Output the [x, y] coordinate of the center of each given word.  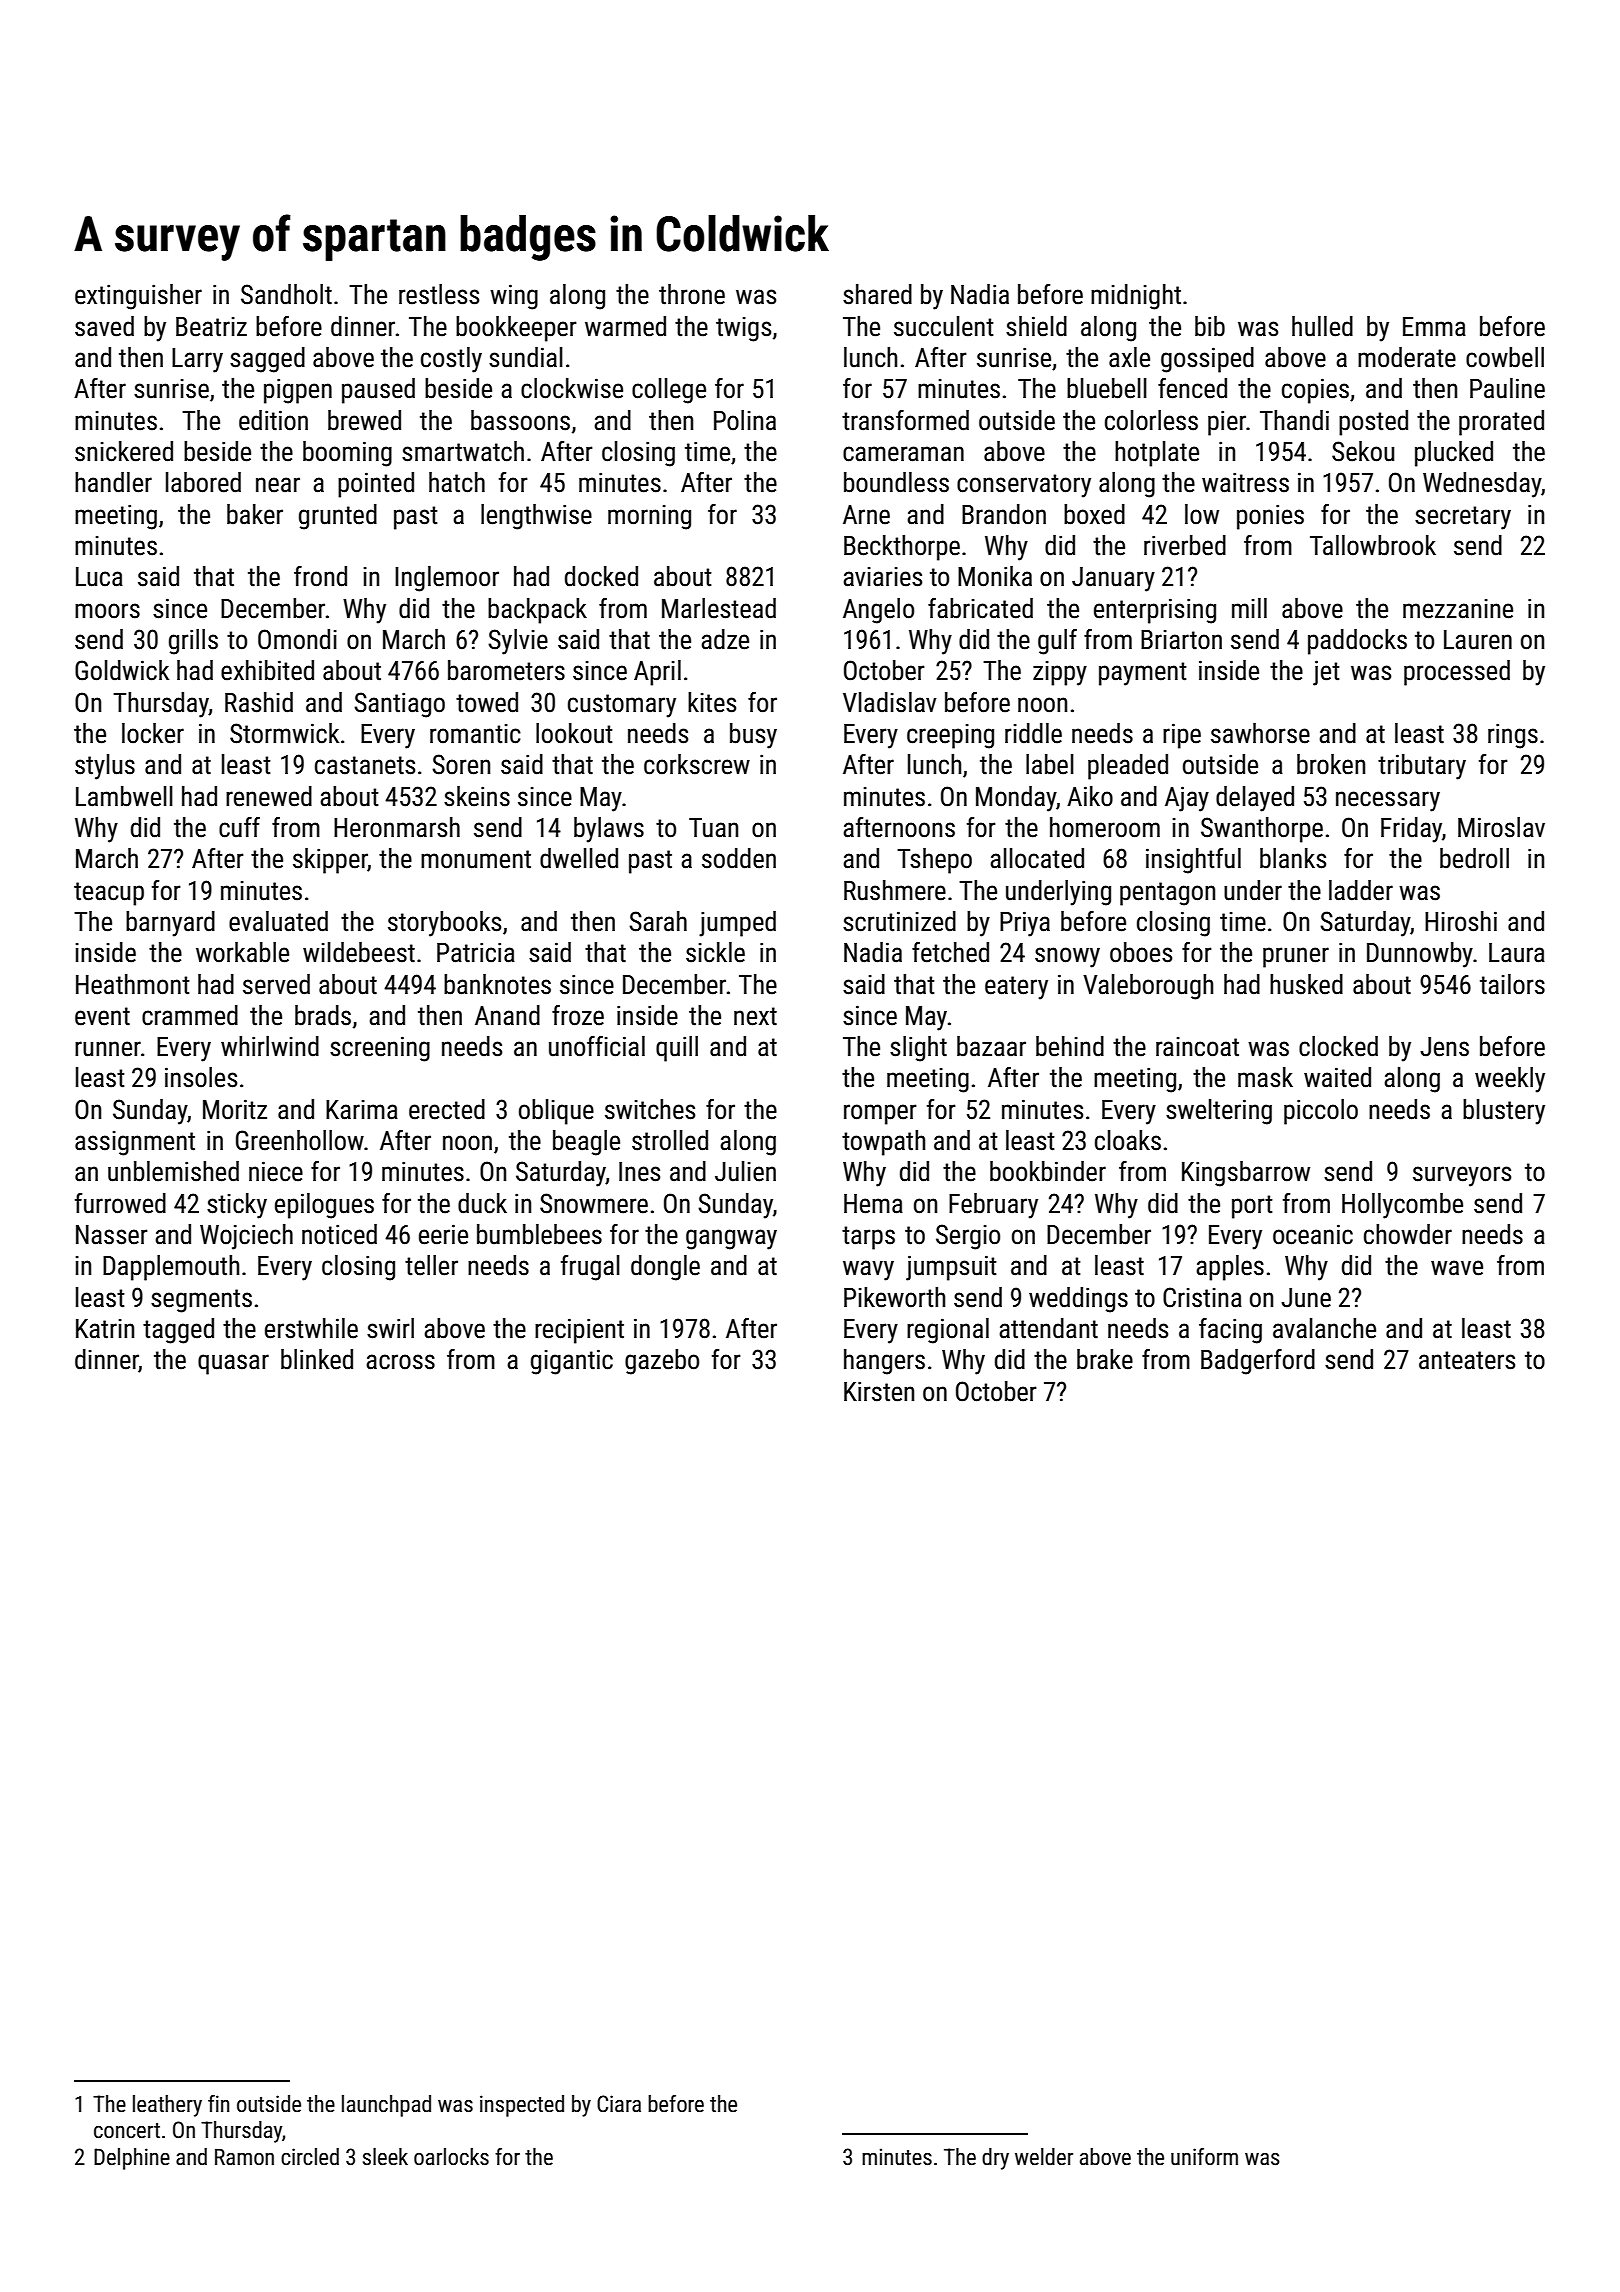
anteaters [1467, 1360]
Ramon [244, 2156]
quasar [233, 1364]
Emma [1434, 327]
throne [692, 294]
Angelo [878, 611]
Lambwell [124, 796]
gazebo [662, 1362]
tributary [1422, 767]
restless [439, 294]
